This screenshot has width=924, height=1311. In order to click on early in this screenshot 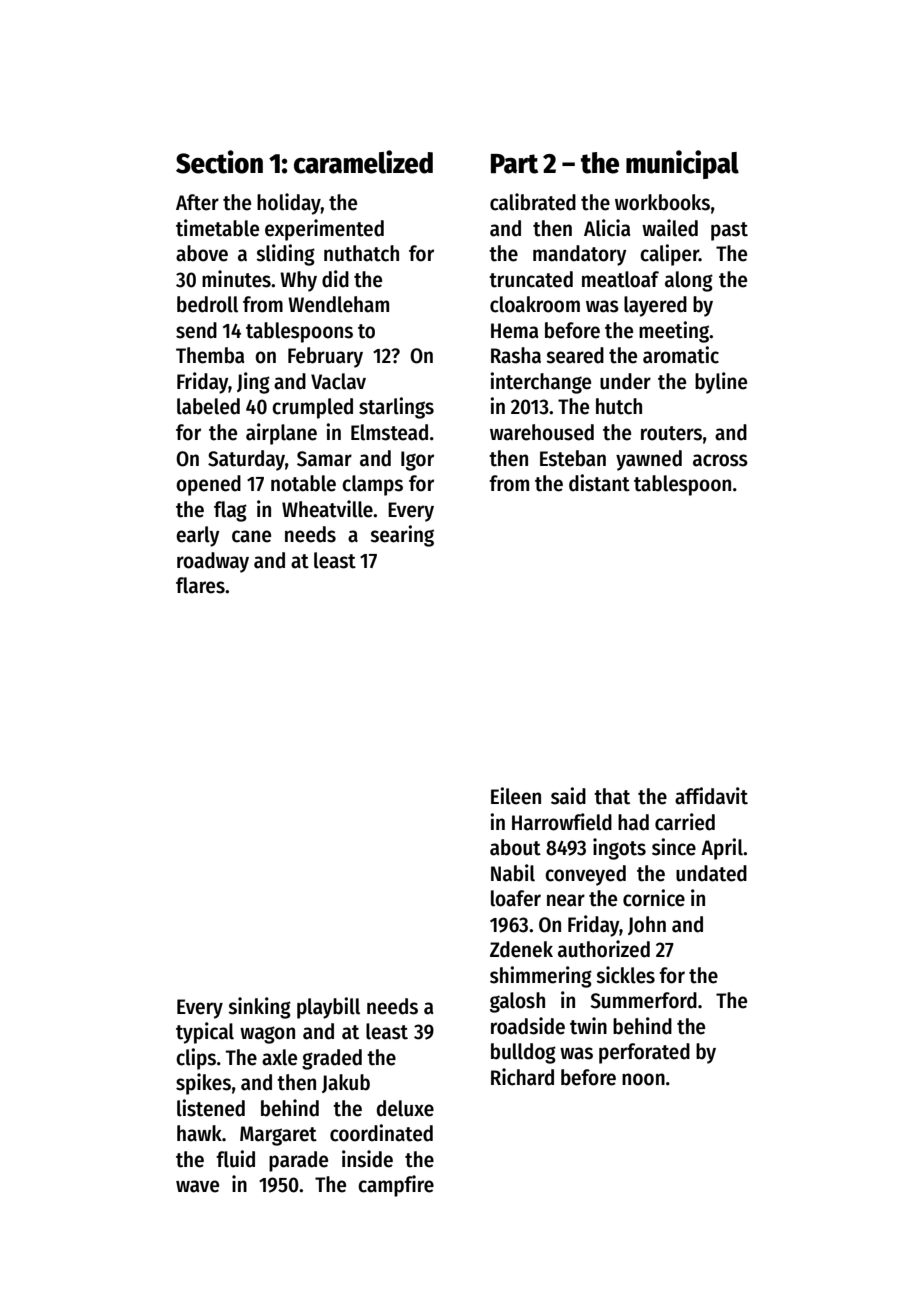, I will do `click(198, 536)`.
